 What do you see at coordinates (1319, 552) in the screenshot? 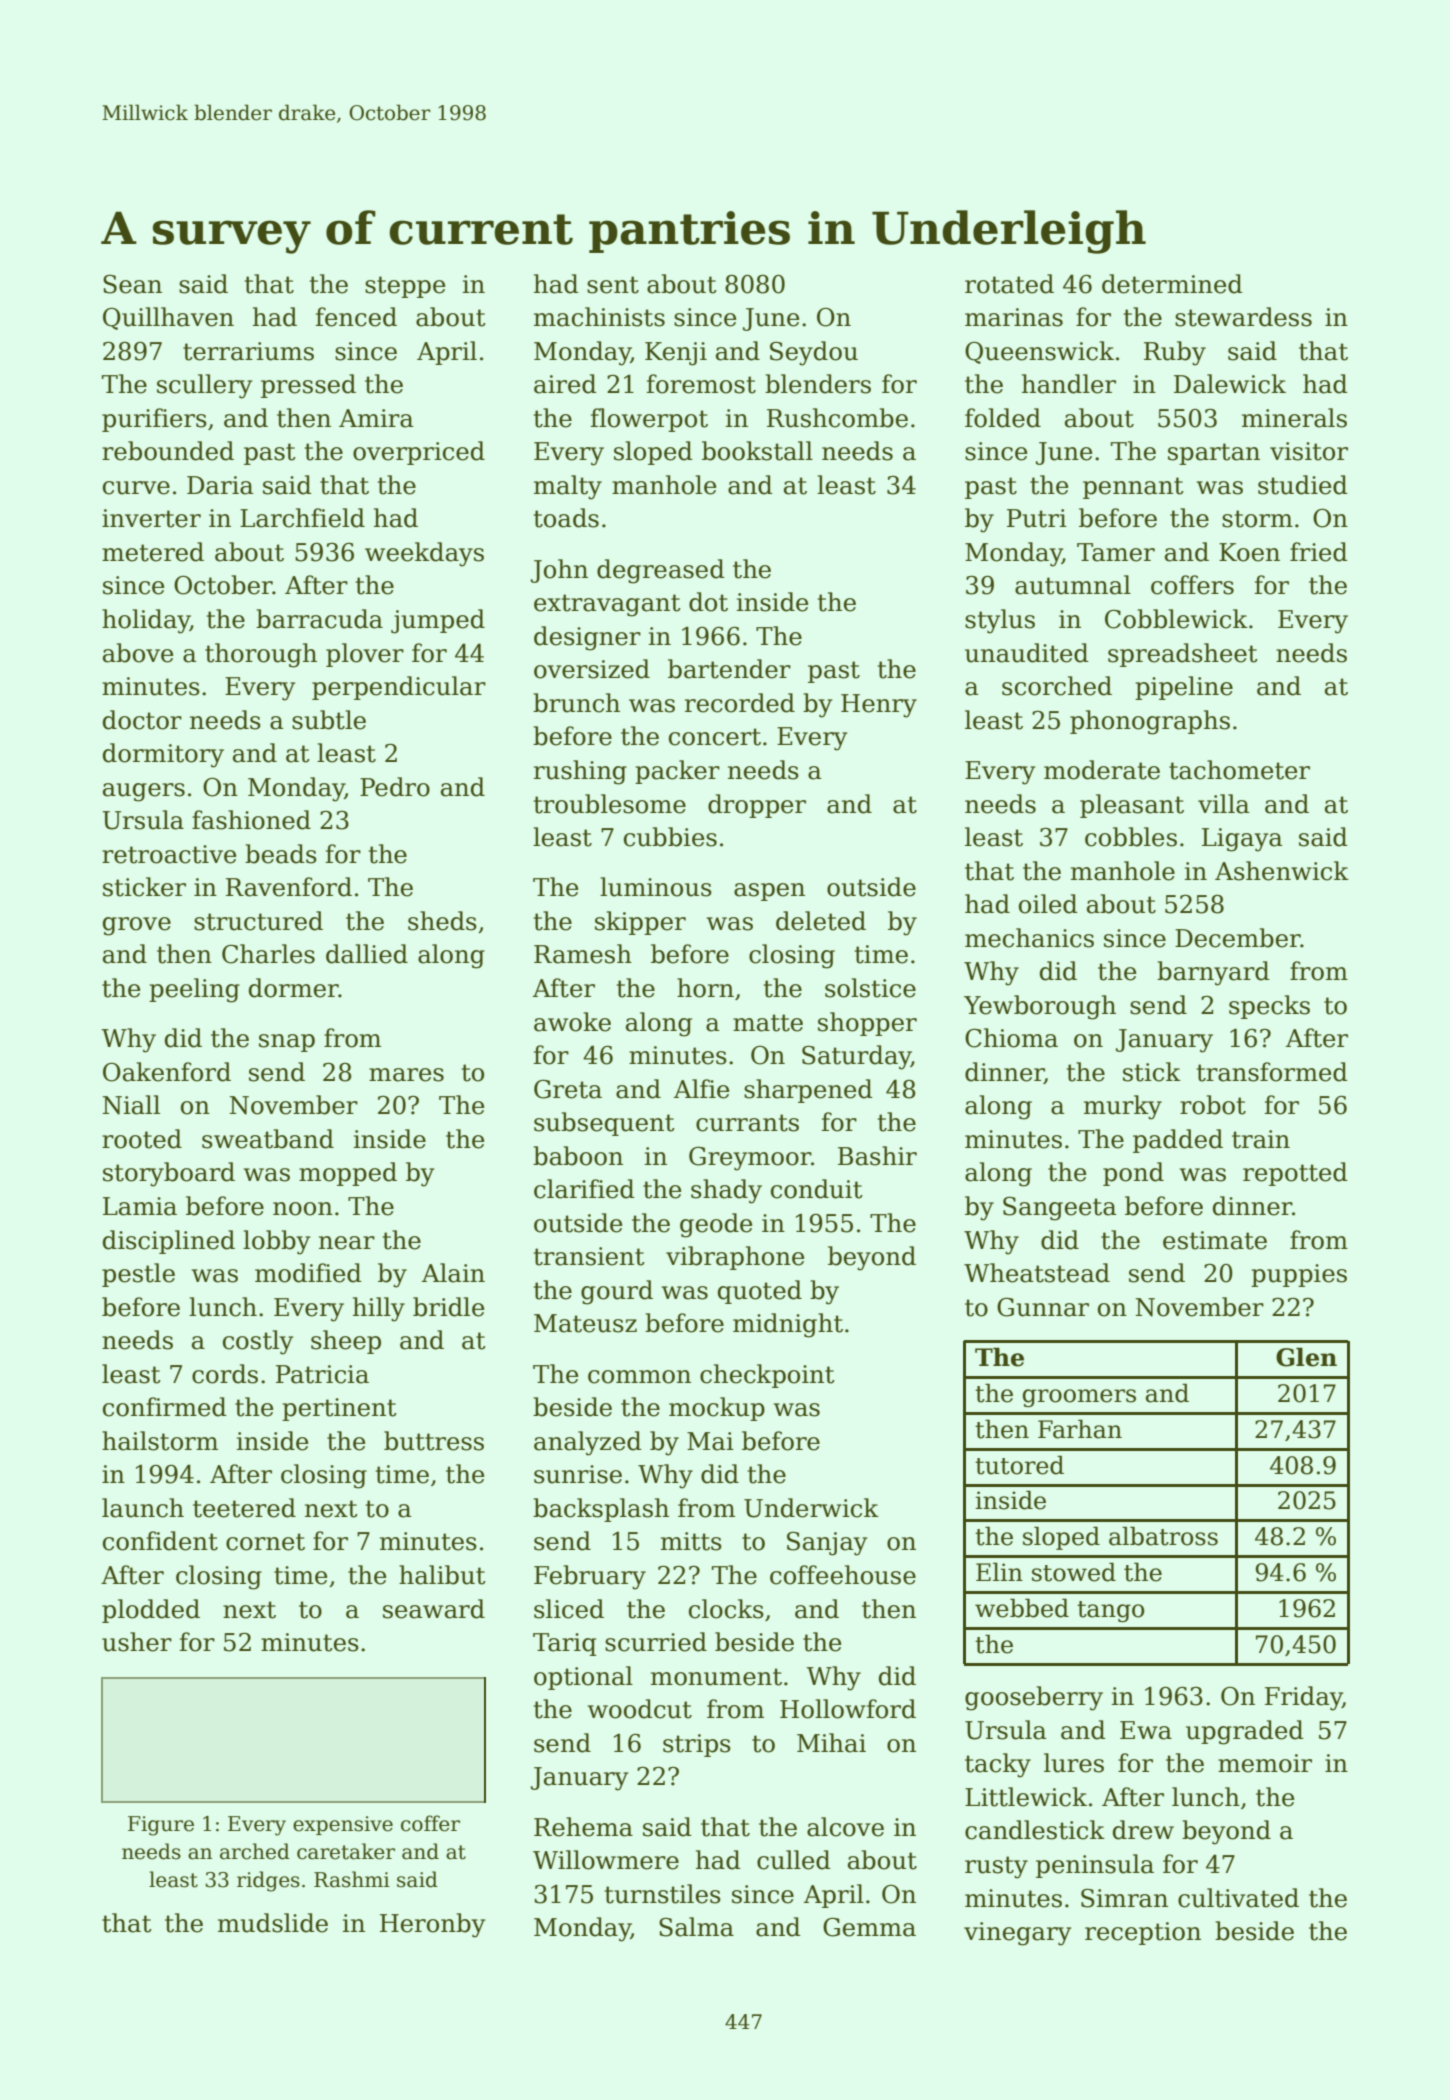
I see `fried` at bounding box center [1319, 552].
